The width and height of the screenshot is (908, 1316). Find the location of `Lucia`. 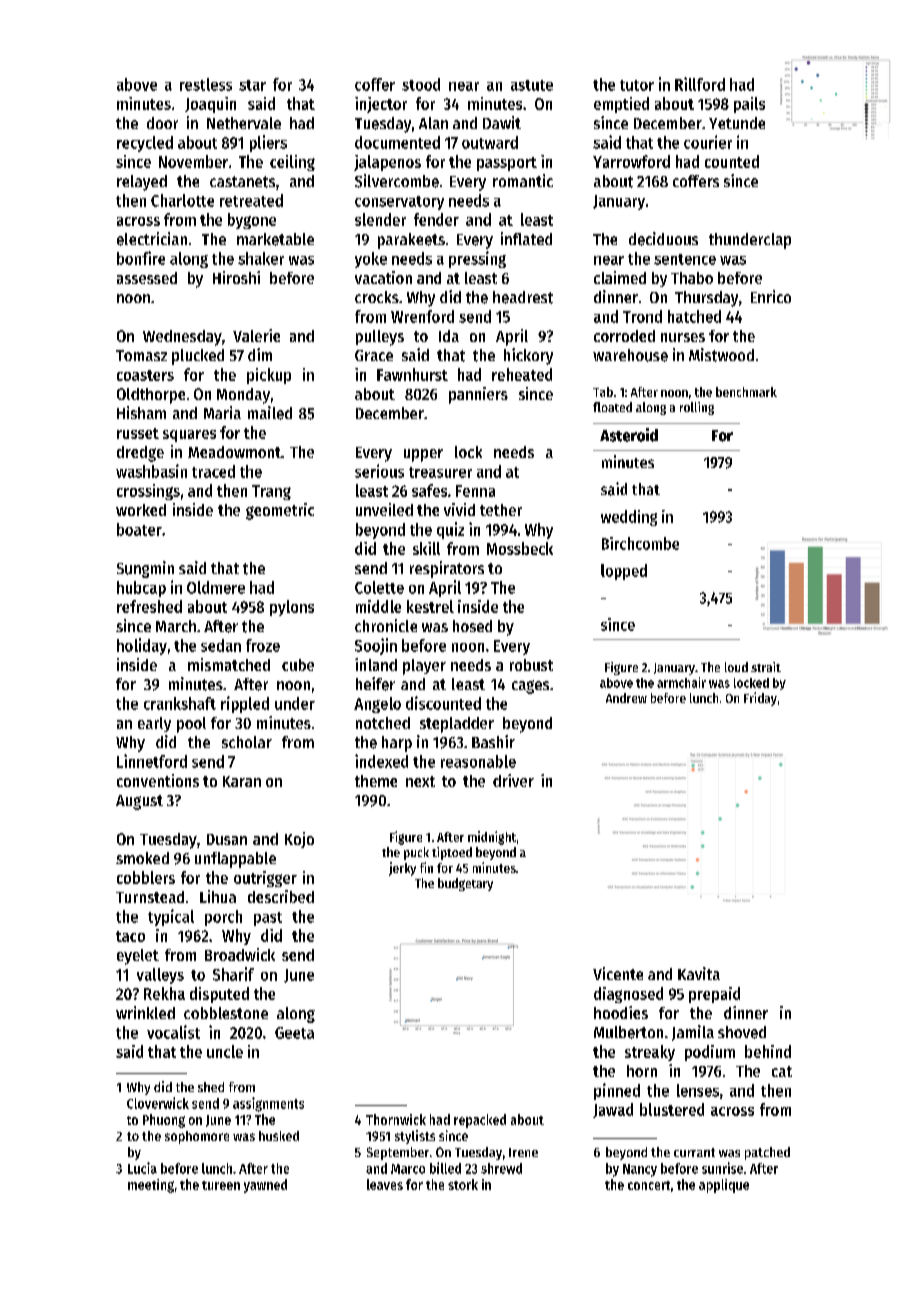

Lucia is located at coordinates (142, 1168).
